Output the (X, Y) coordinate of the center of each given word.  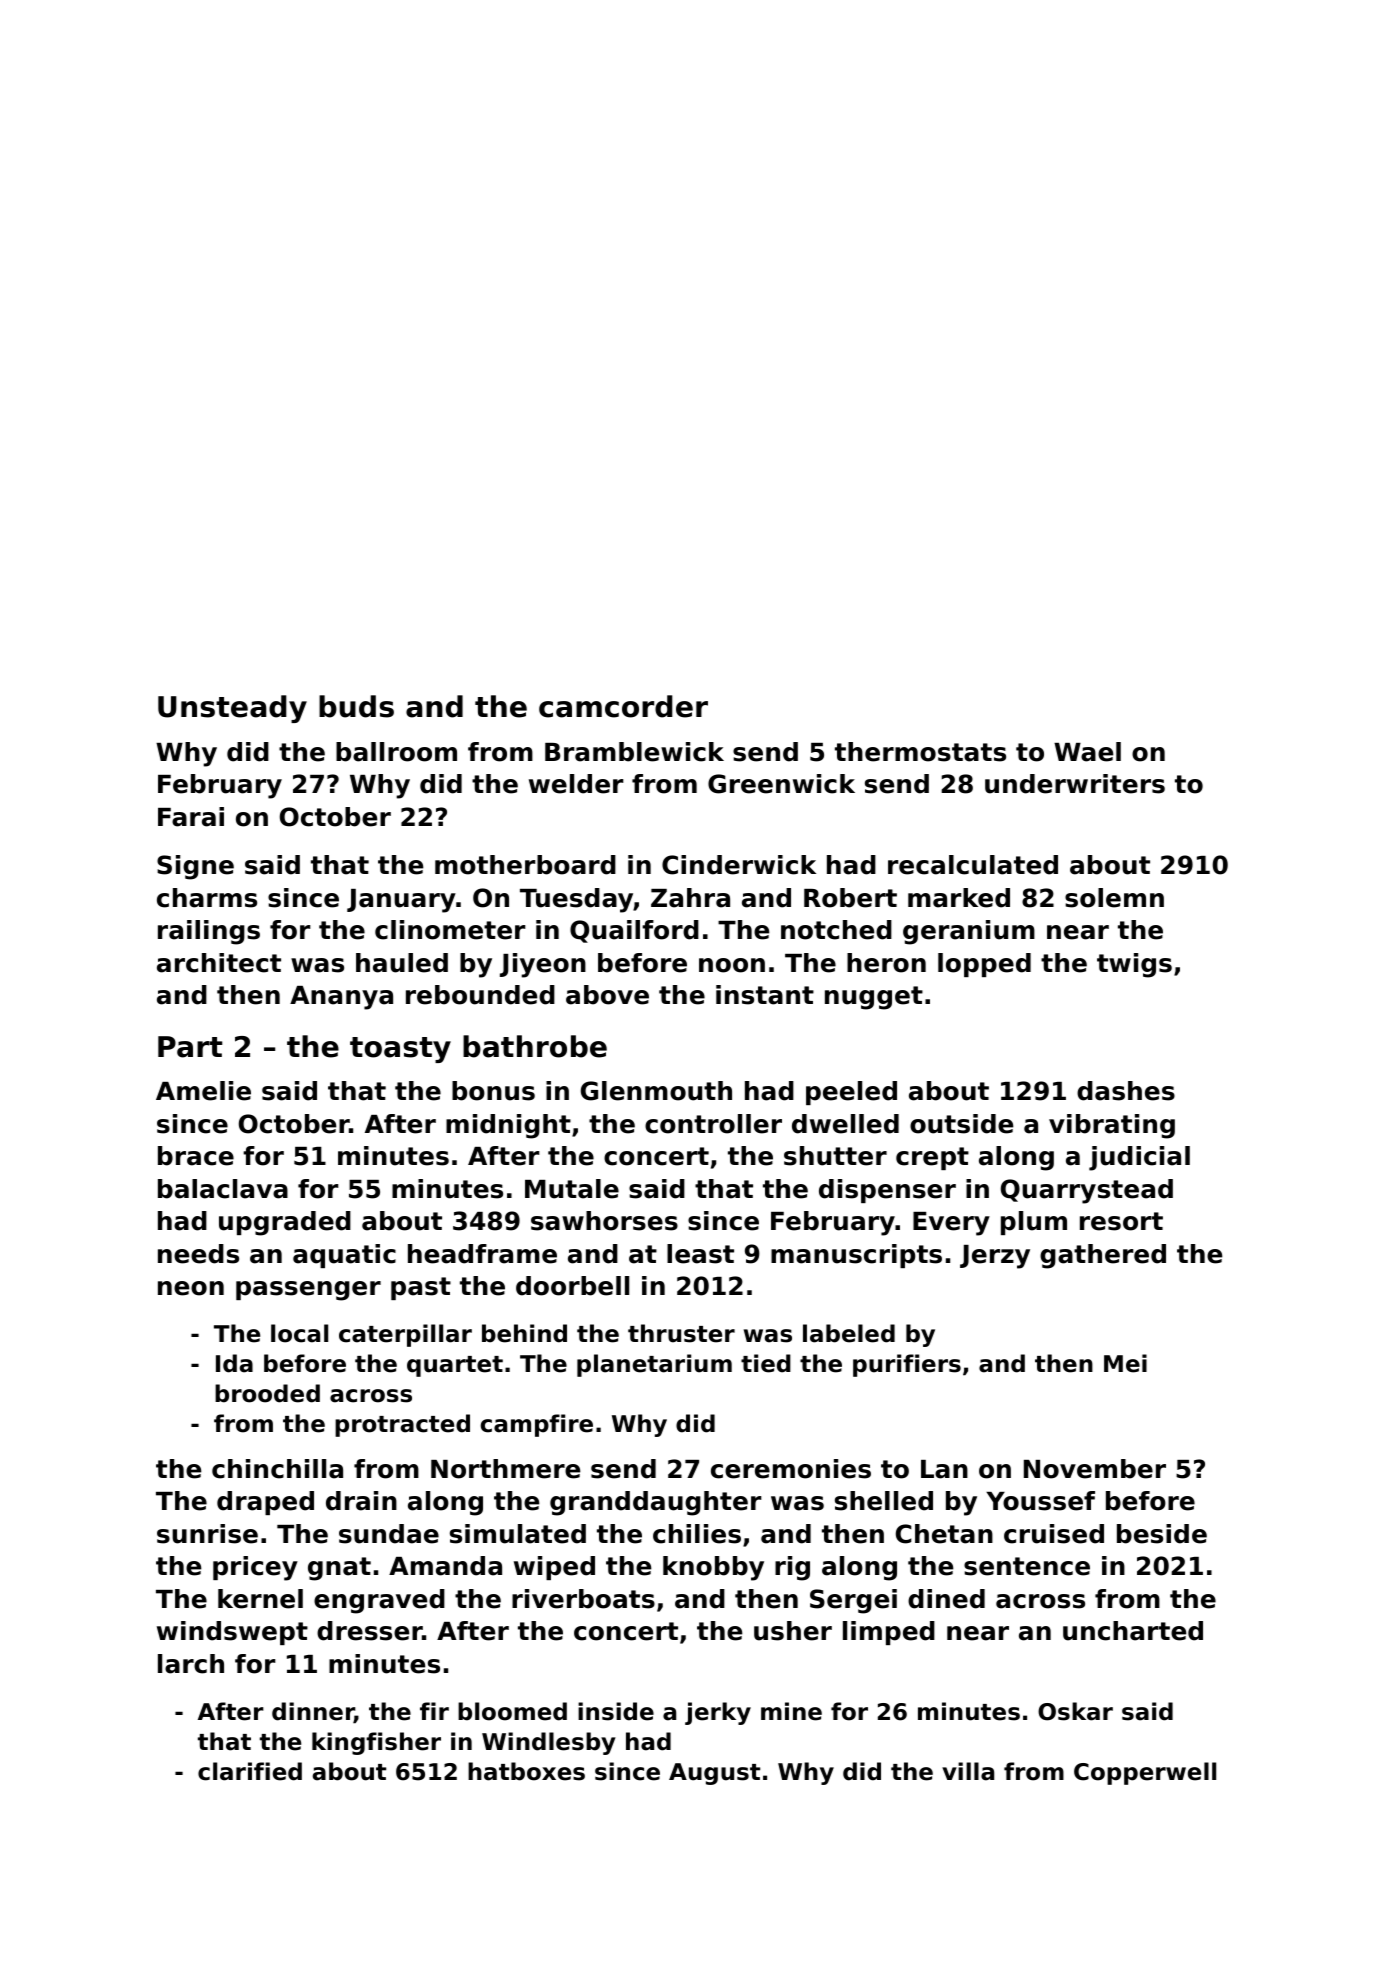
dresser (369, 1631)
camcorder (623, 706)
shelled (884, 1501)
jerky (718, 1713)
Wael (1087, 752)
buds (356, 706)
